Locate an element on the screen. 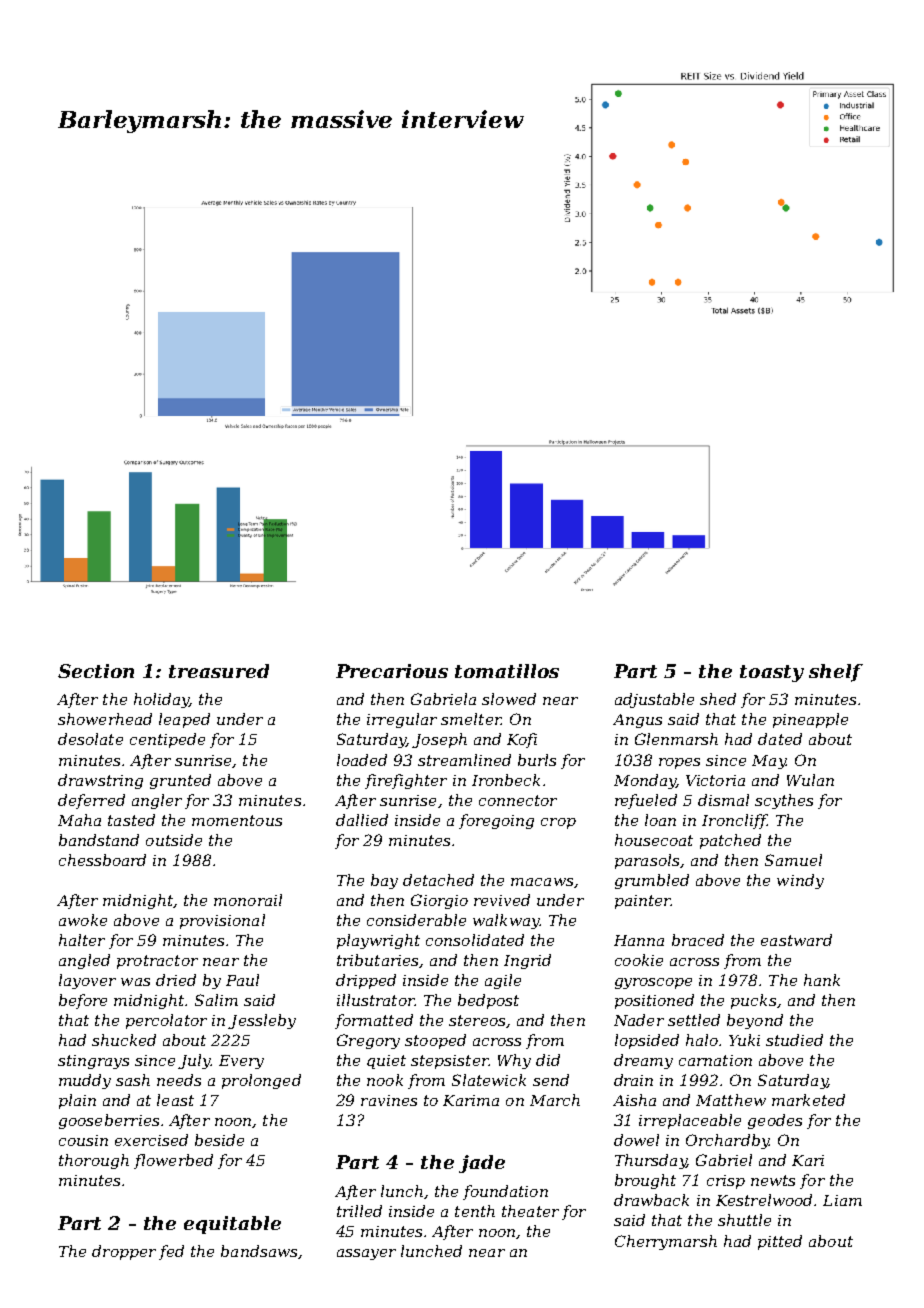  shelf is located at coordinates (836, 673).
